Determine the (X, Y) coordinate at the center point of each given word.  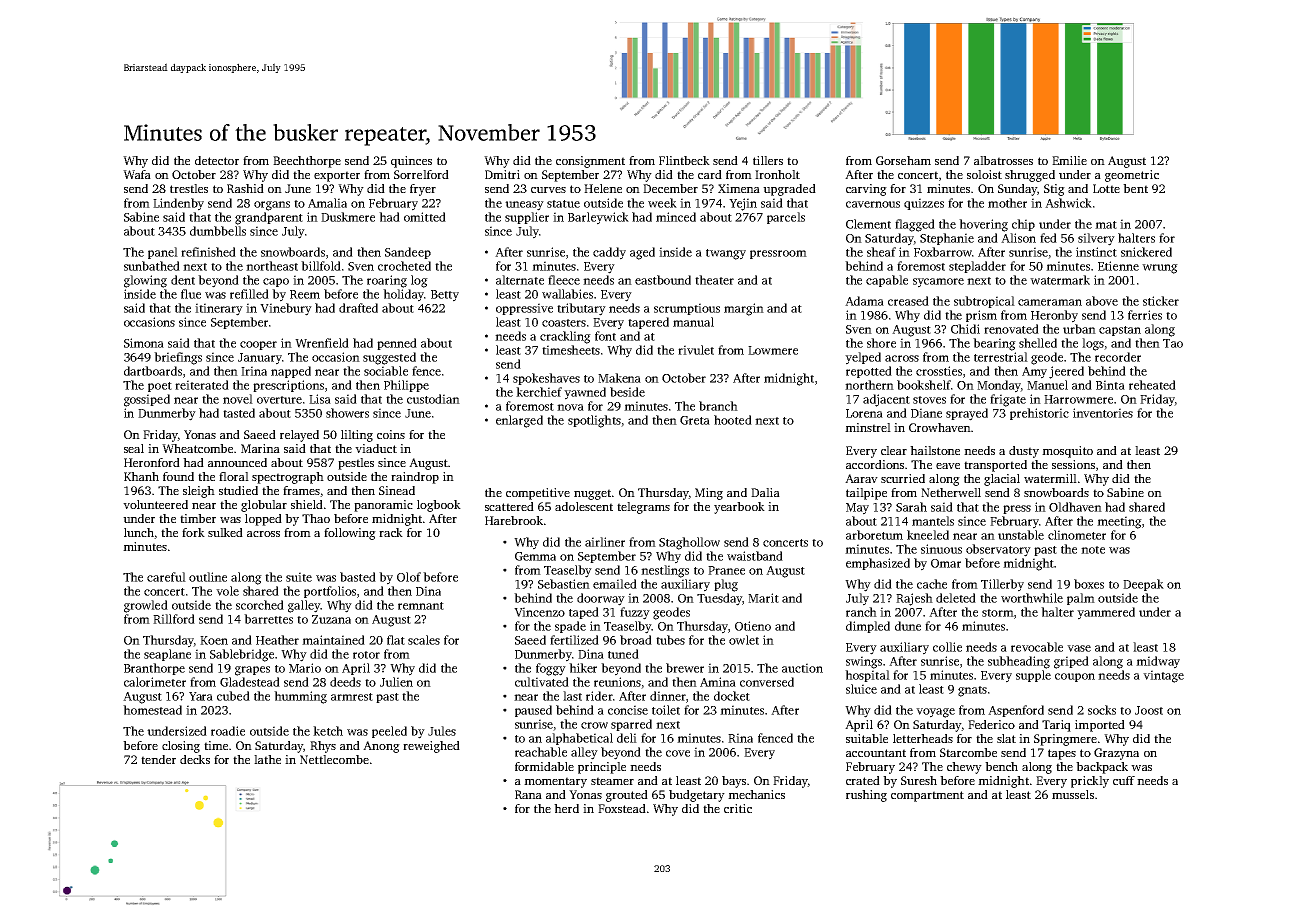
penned (397, 344)
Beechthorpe (307, 162)
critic (738, 808)
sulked (225, 532)
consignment (590, 162)
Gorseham (903, 160)
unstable (1021, 535)
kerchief (539, 392)
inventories (1103, 413)
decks (195, 759)
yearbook (739, 508)
